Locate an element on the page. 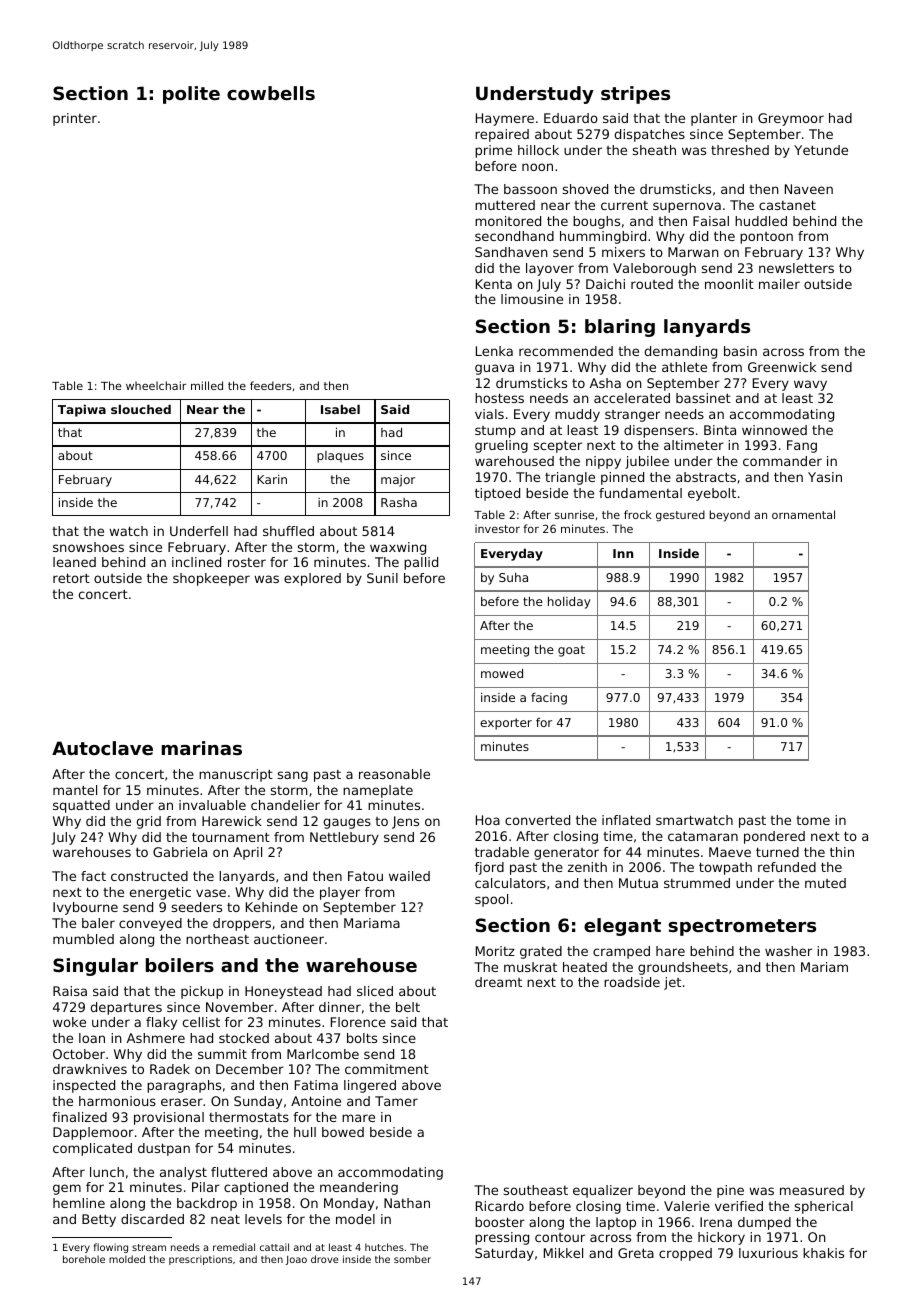  polite is located at coordinates (191, 95).
